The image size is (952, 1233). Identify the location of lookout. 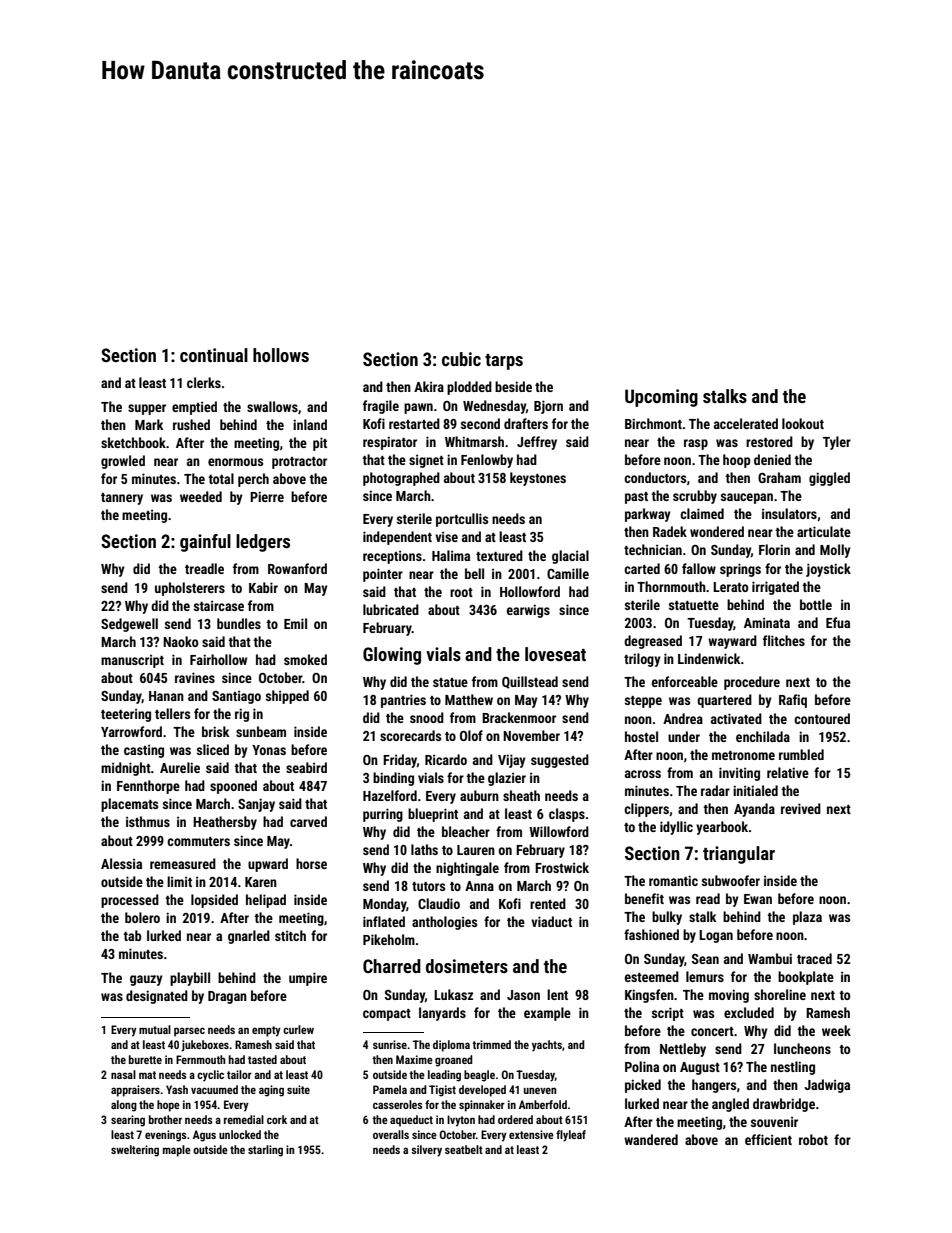
(803, 423).
